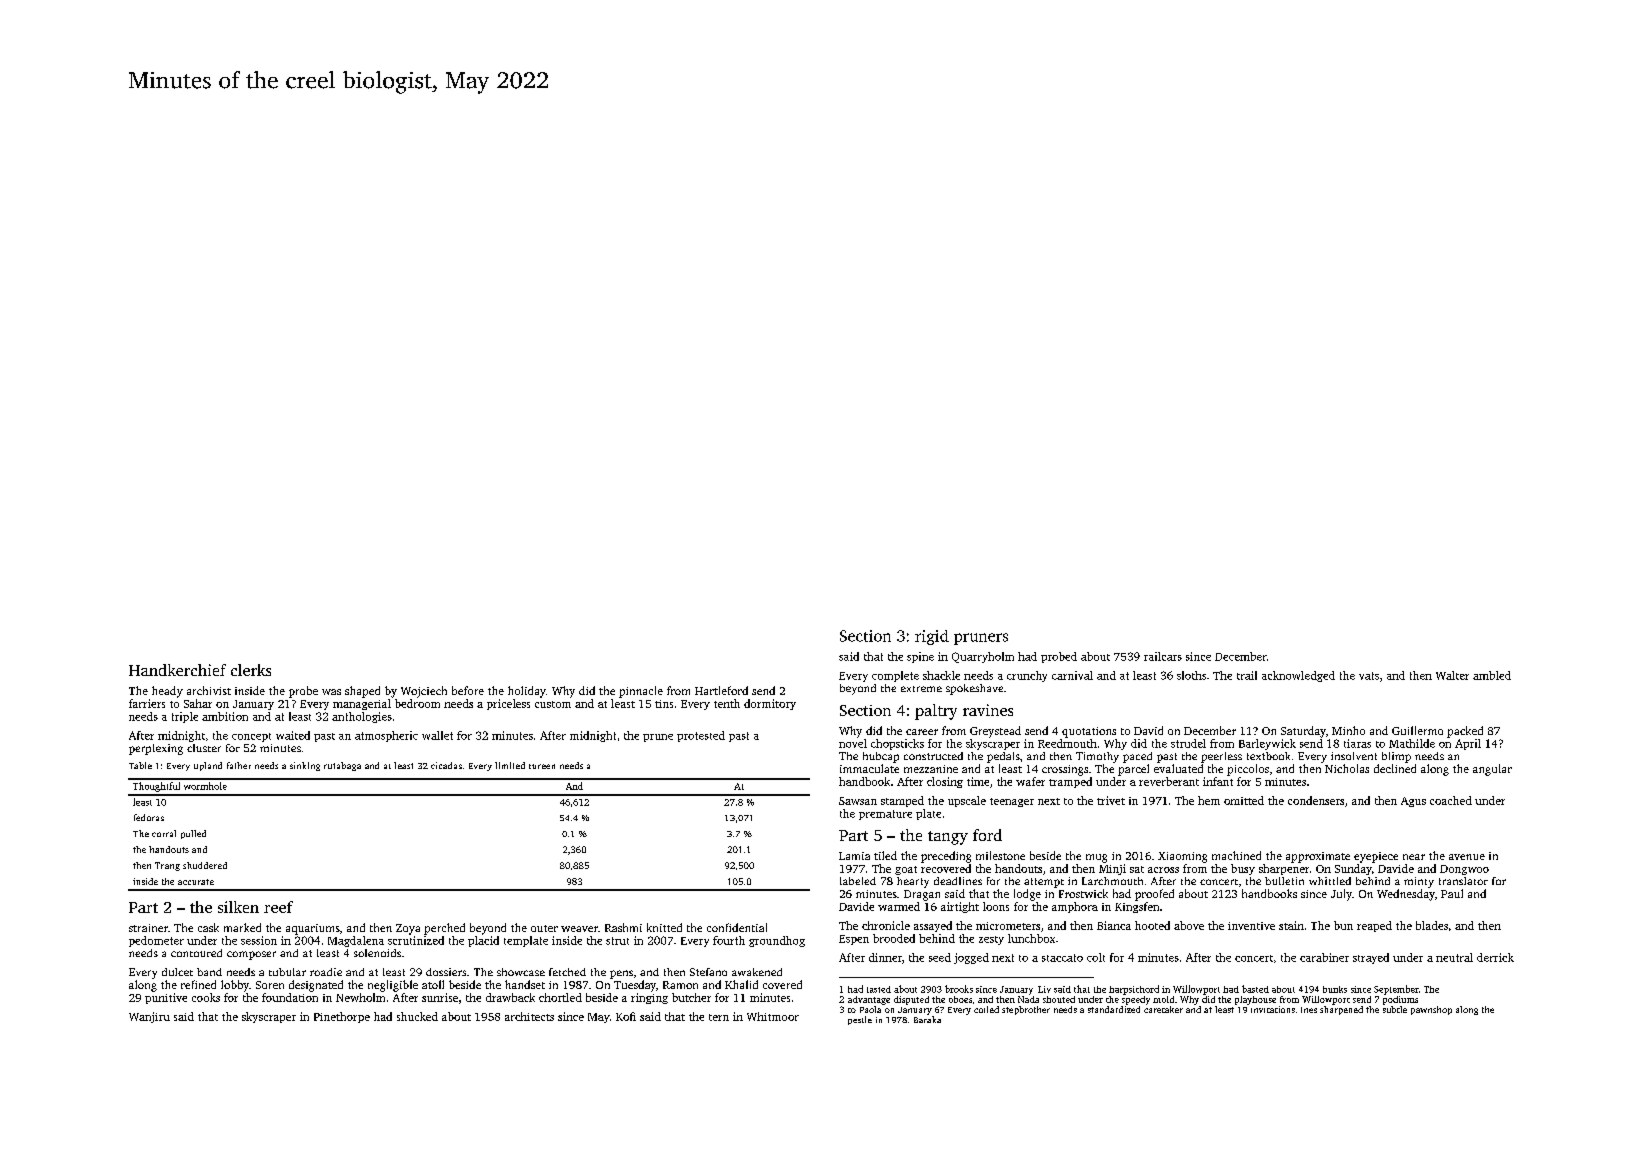  Describe the element at coordinates (1134, 990) in the page. I see `harpsichord` at that location.
